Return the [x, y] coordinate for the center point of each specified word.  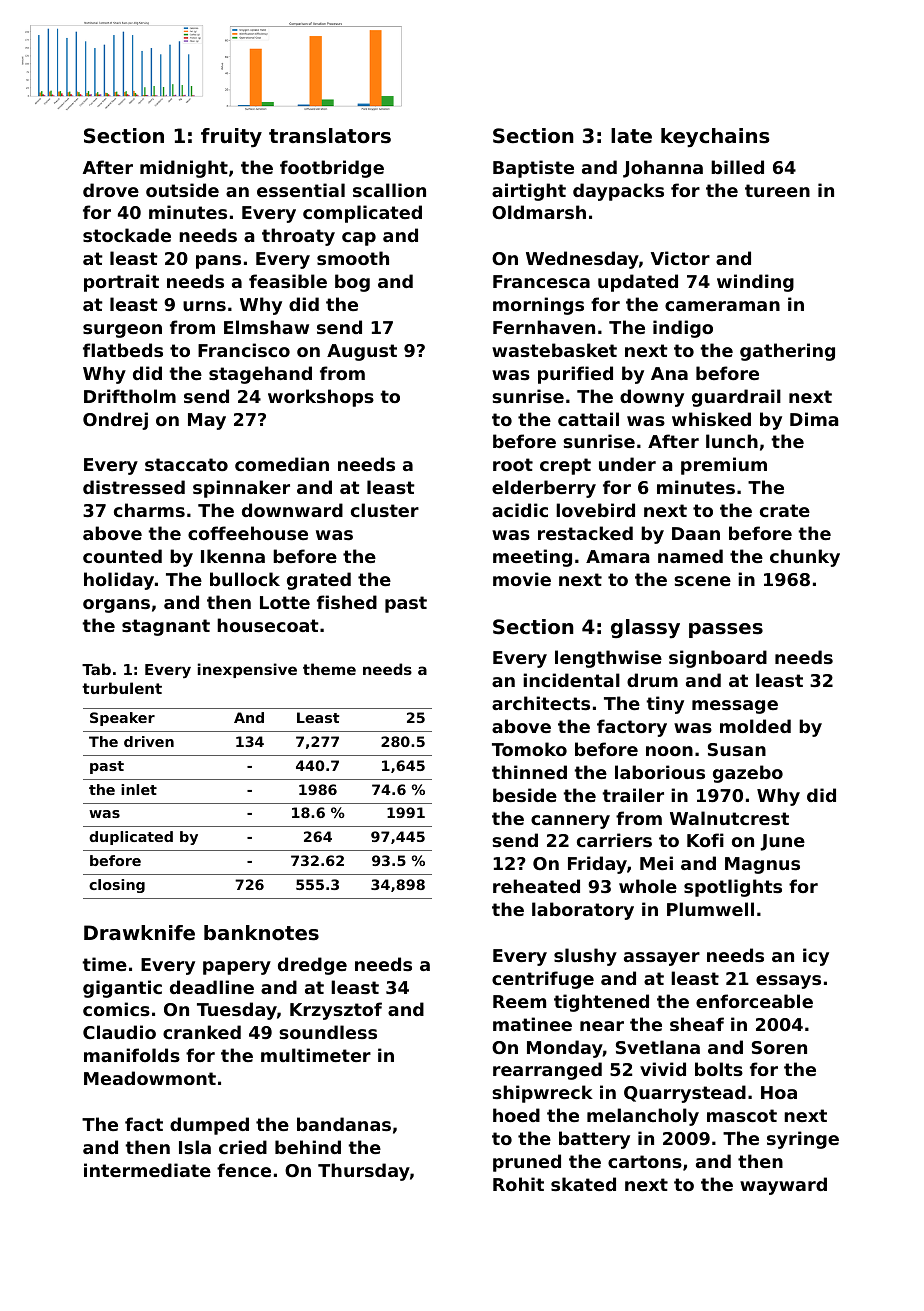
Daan [696, 533]
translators [330, 136]
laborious [660, 772]
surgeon [122, 331]
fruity [231, 138]
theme [329, 669]
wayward [783, 1186]
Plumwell [710, 909]
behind [308, 1147]
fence [244, 1170]
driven [149, 741]
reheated [536, 886]
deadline [212, 987]
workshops [321, 398]
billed [737, 167]
